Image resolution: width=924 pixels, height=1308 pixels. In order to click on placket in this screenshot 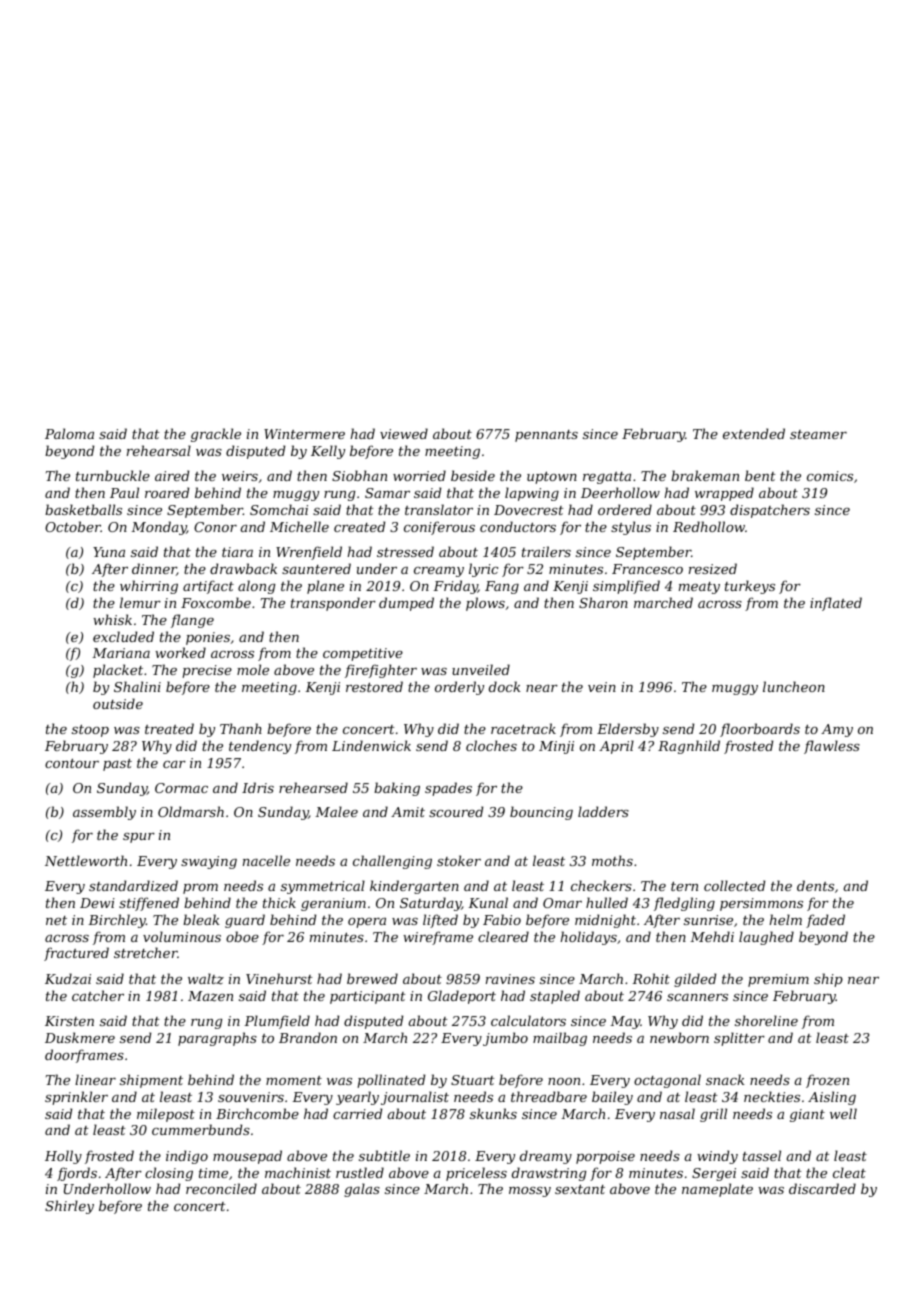, I will do `click(118, 671)`.
